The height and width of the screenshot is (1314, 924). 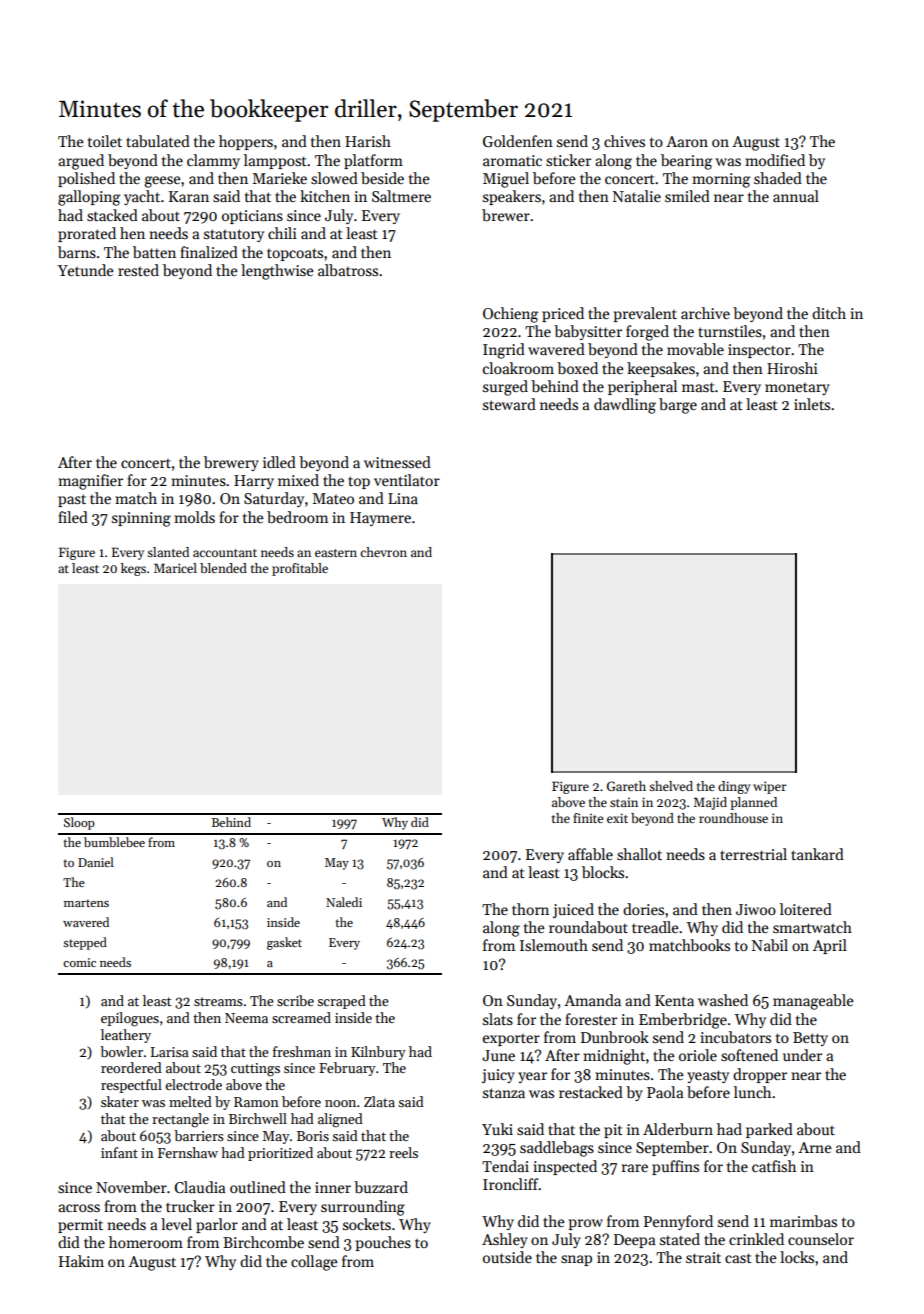 I want to click on Naledi, so click(x=344, y=902).
